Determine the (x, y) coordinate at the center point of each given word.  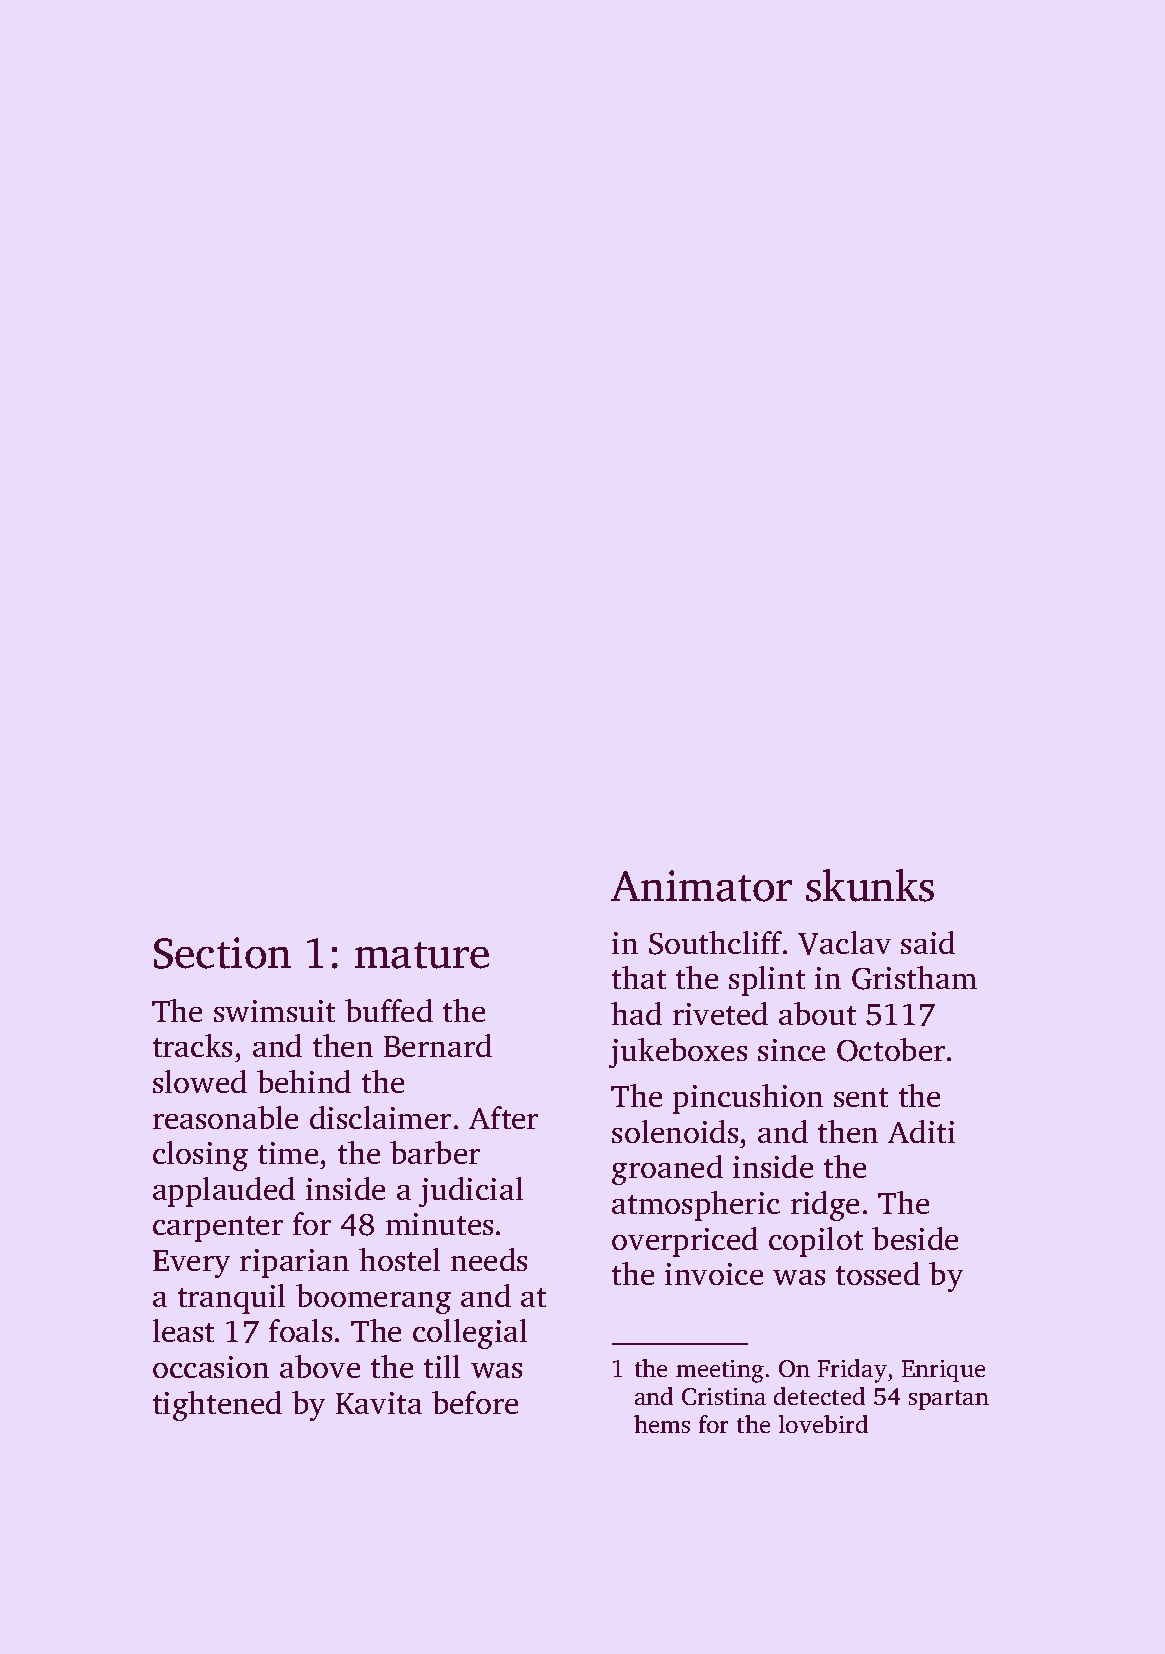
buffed (389, 1010)
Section (222, 953)
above (320, 1366)
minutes (439, 1224)
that (639, 977)
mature (422, 955)
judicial (471, 1192)
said (928, 942)
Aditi (921, 1131)
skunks (870, 885)
